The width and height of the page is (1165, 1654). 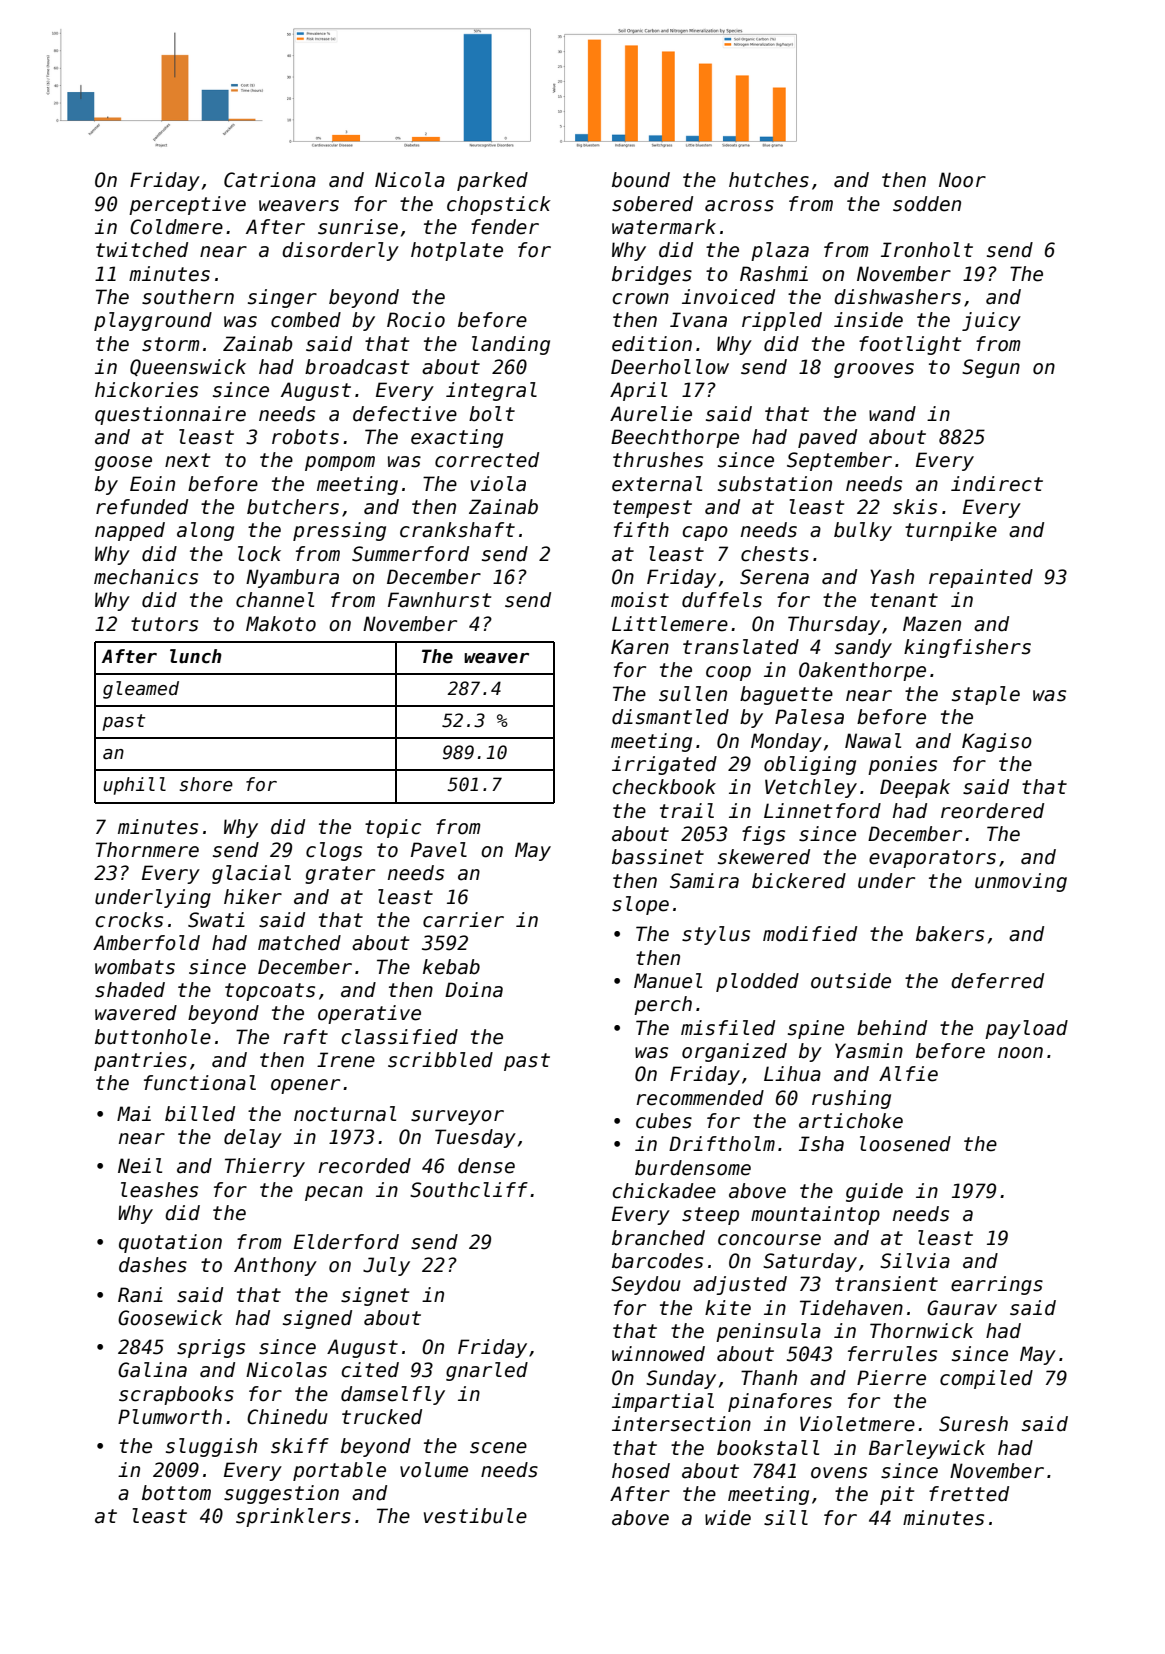 I want to click on playground, so click(x=153, y=321).
